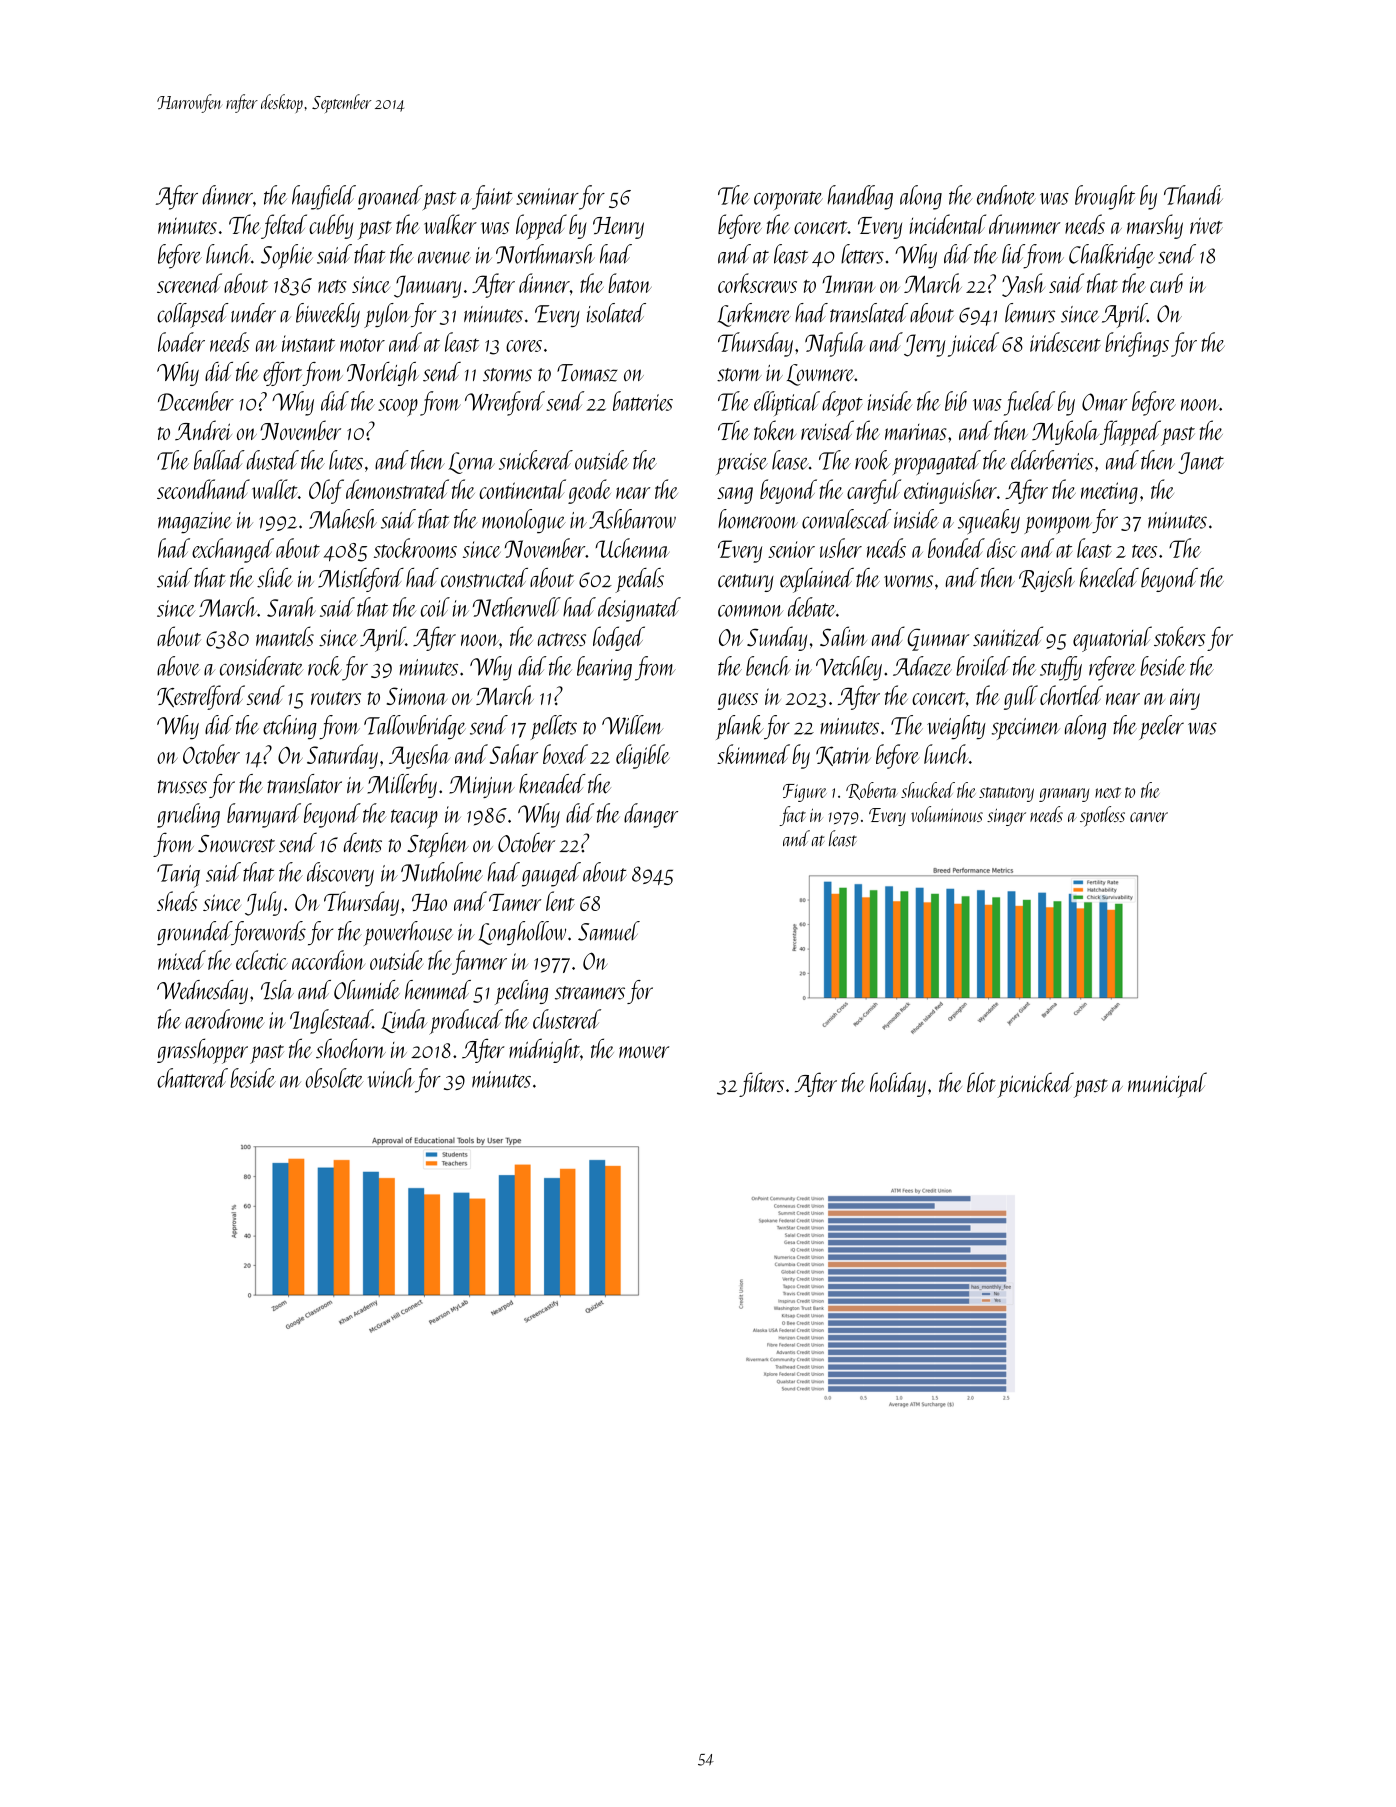 The width and height of the screenshot is (1396, 1807). What do you see at coordinates (415, 727) in the screenshot?
I see `Tallowbridge` at bounding box center [415, 727].
